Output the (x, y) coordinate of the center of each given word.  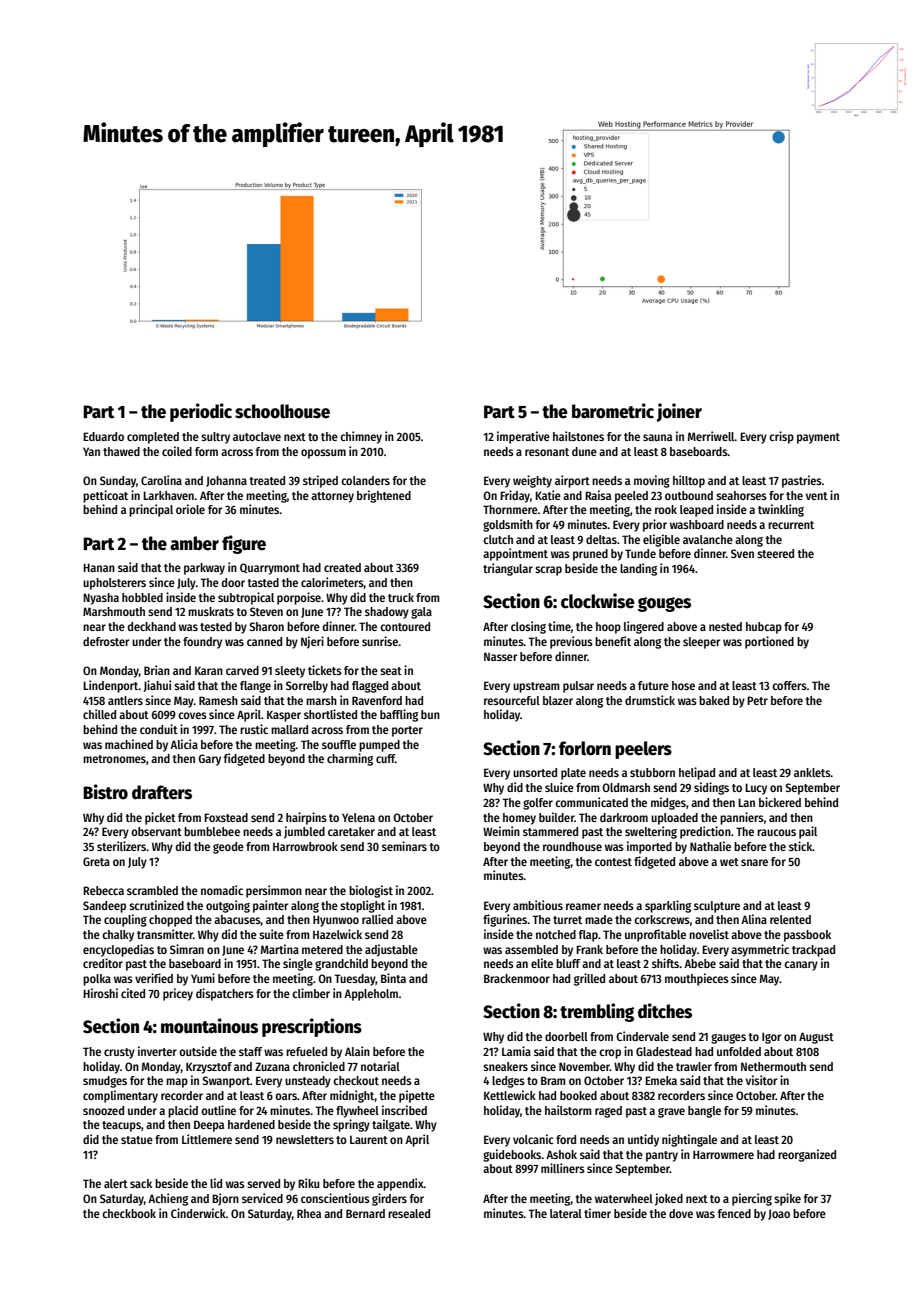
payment (818, 438)
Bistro (105, 792)
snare (754, 862)
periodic (201, 412)
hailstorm (568, 1110)
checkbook (129, 1213)
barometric (613, 411)
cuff (385, 758)
